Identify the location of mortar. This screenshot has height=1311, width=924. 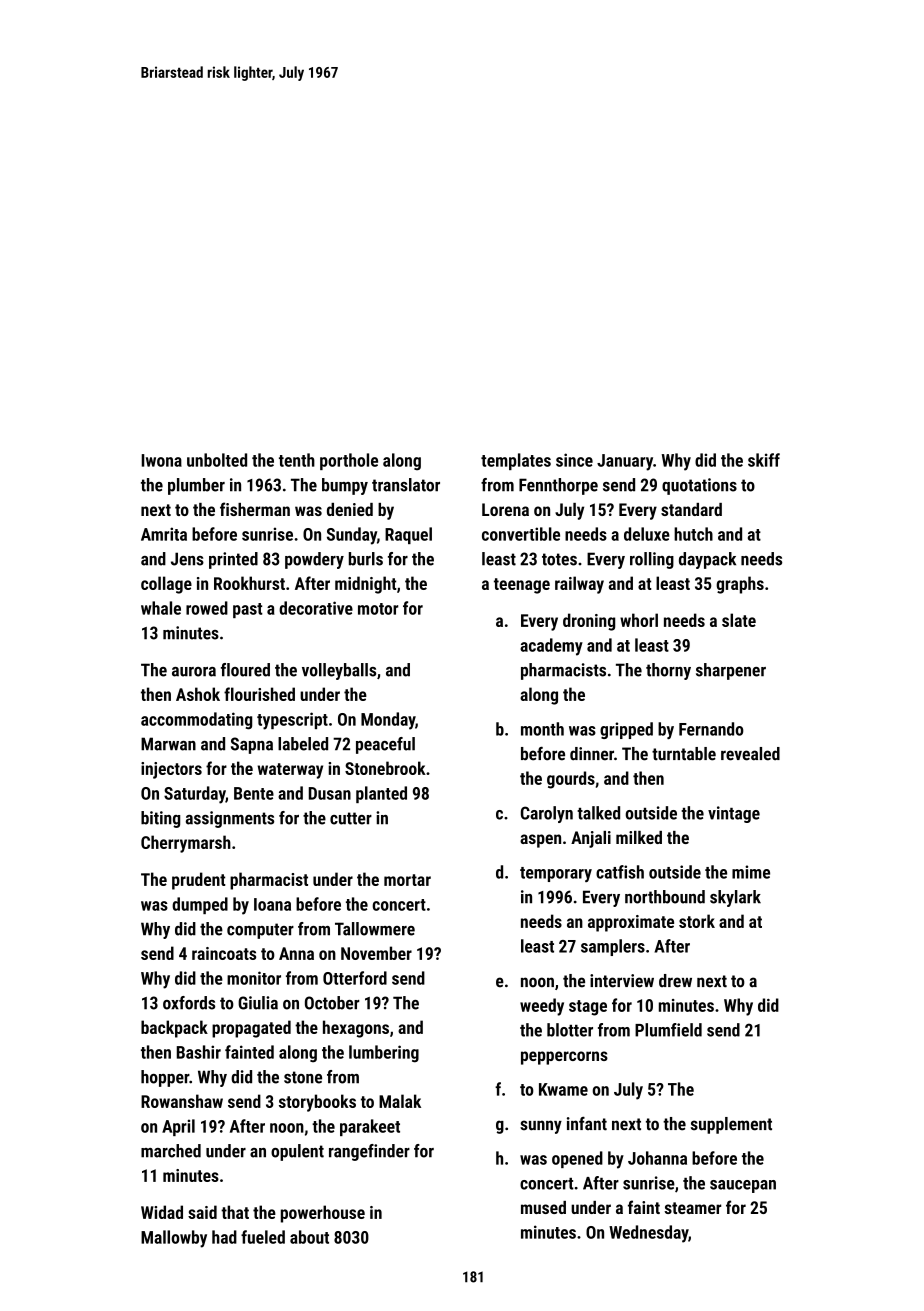
(407, 880).
